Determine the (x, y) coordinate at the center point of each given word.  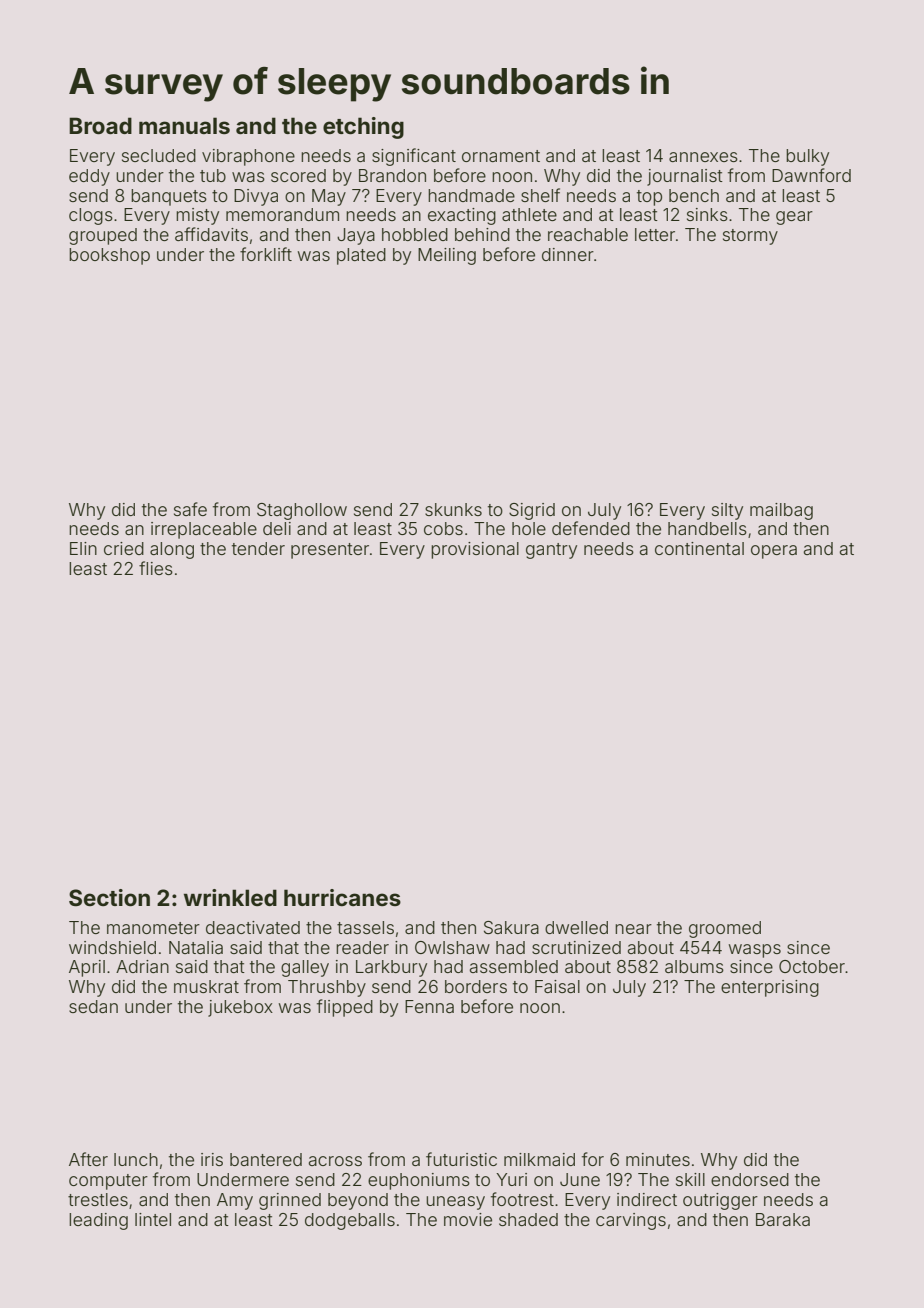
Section (109, 898)
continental (699, 548)
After (88, 1159)
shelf (540, 195)
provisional (475, 550)
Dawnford (811, 175)
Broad (100, 125)
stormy (750, 237)
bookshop (109, 256)
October (812, 966)
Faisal (557, 986)
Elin (83, 548)
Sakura (511, 927)
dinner (568, 254)
